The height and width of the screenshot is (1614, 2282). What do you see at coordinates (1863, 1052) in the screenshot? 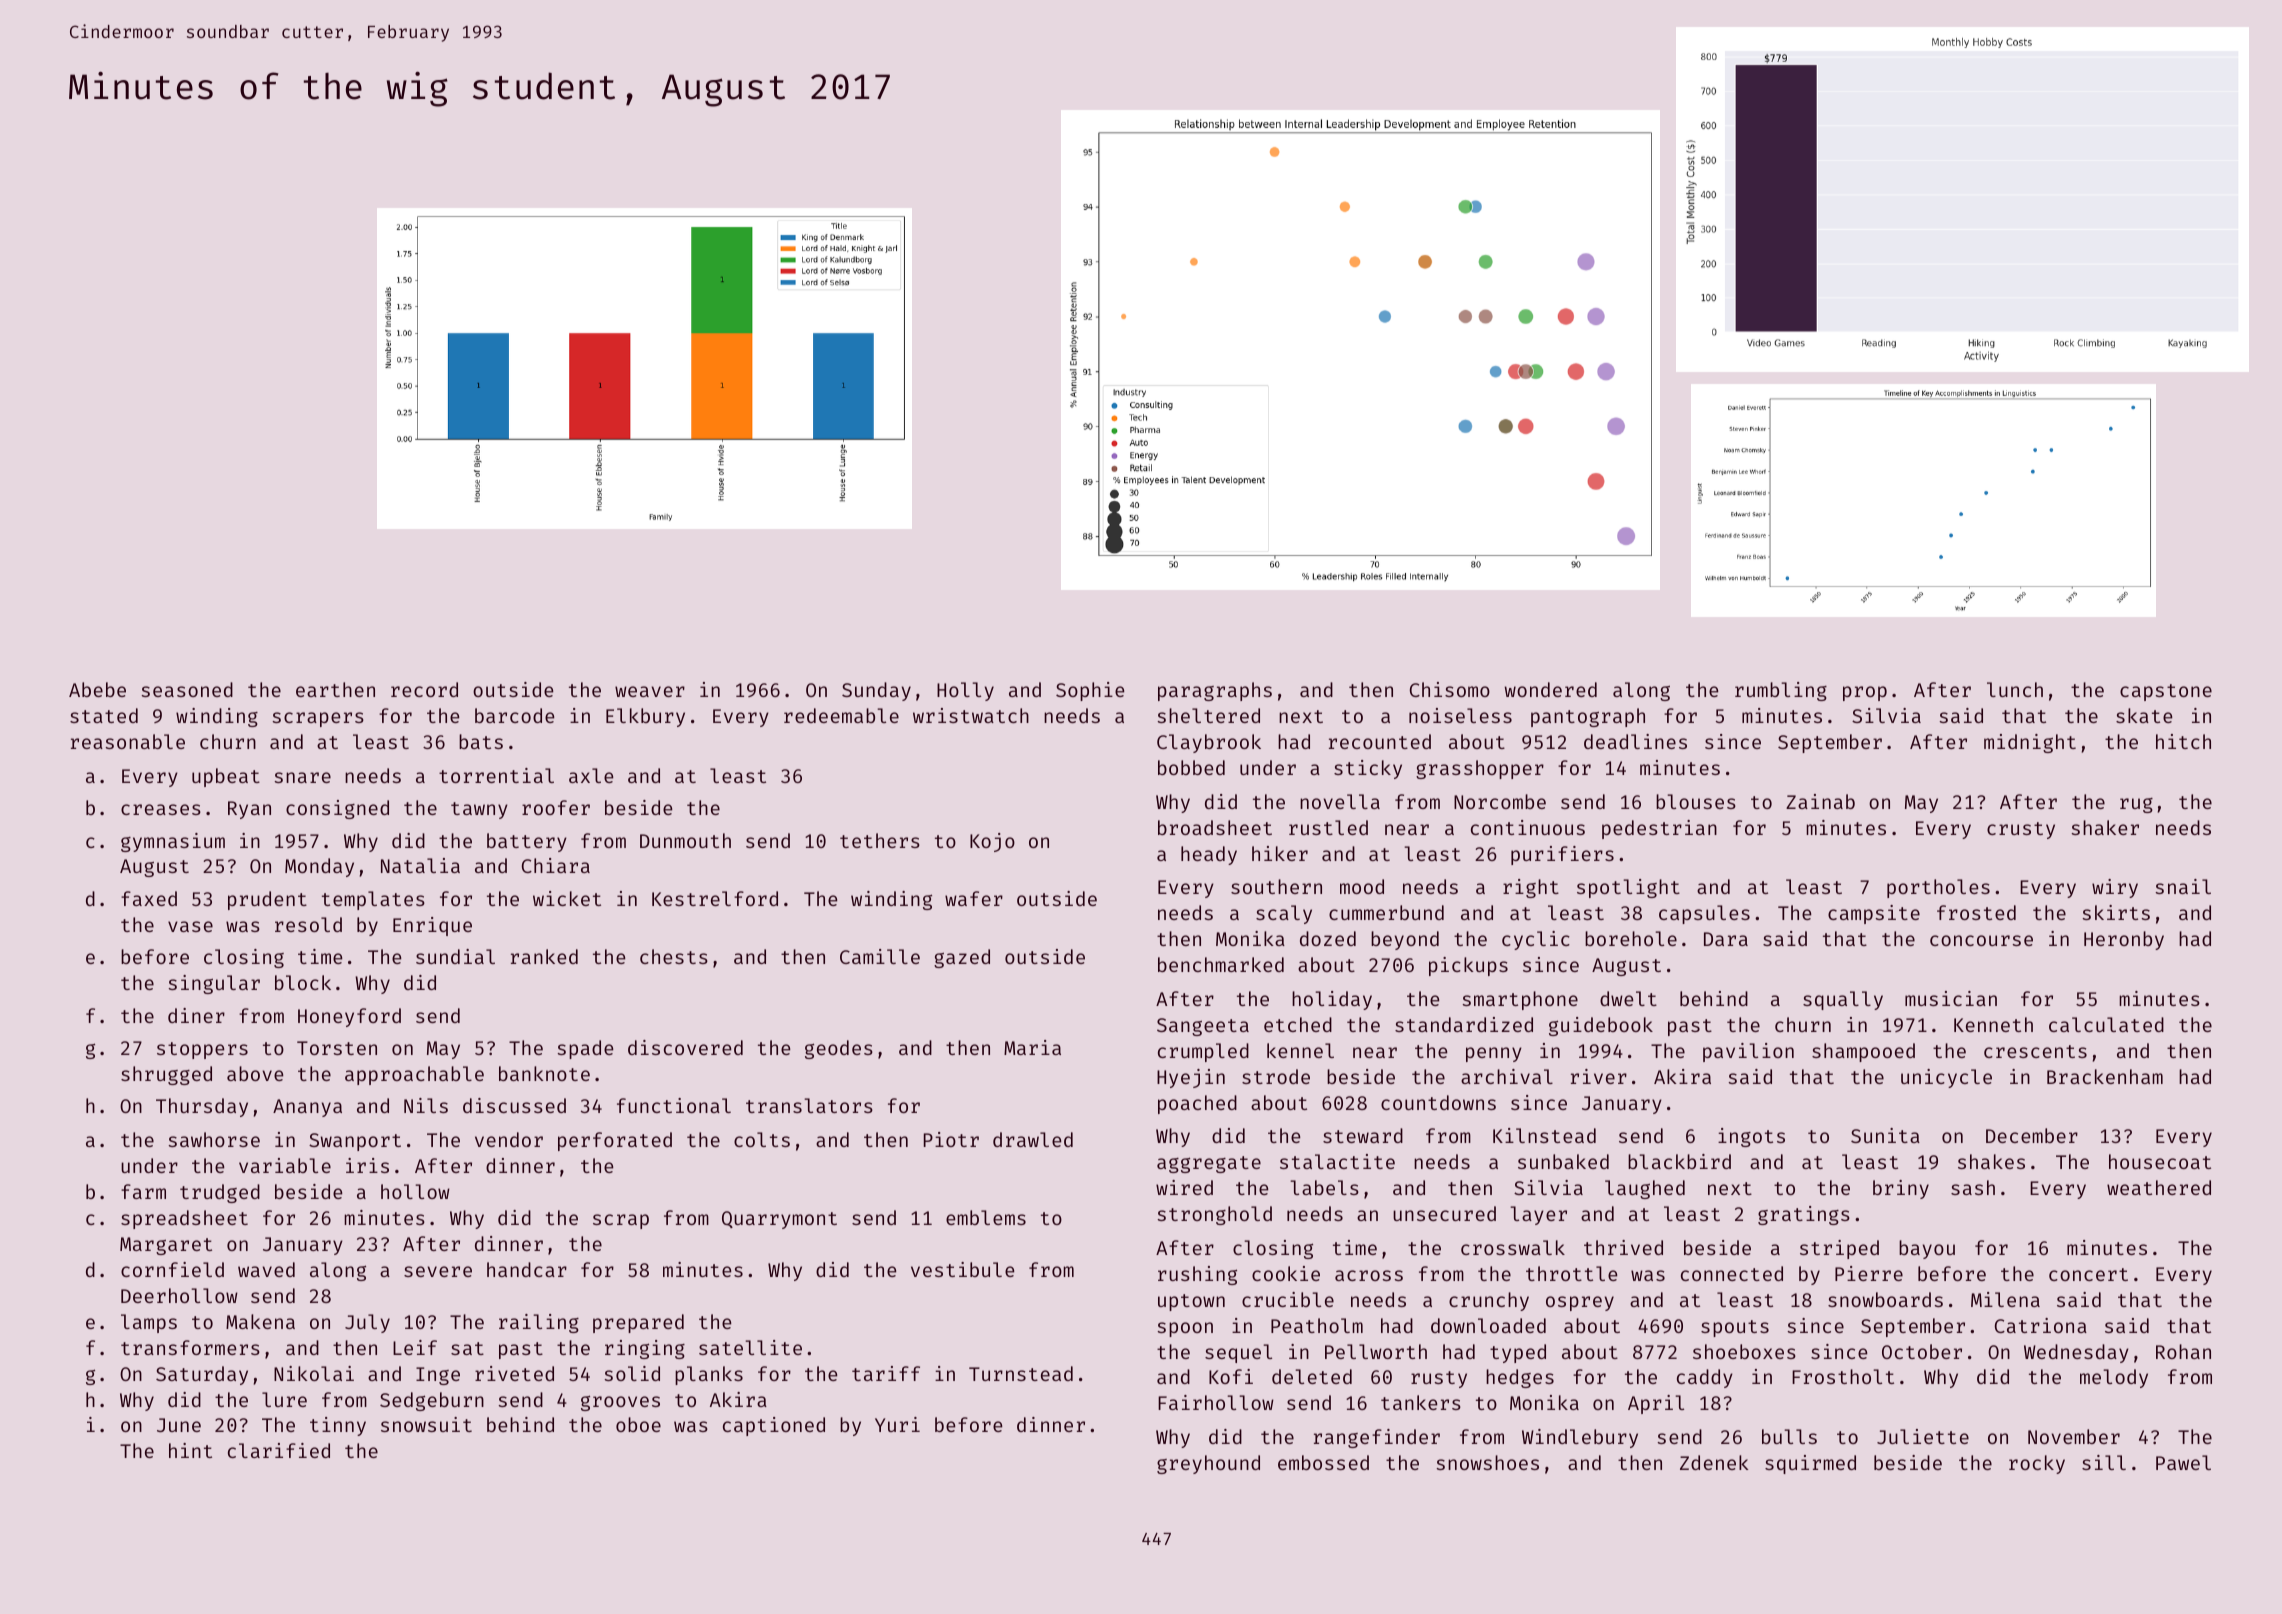
I see `shampooed` at bounding box center [1863, 1052].
